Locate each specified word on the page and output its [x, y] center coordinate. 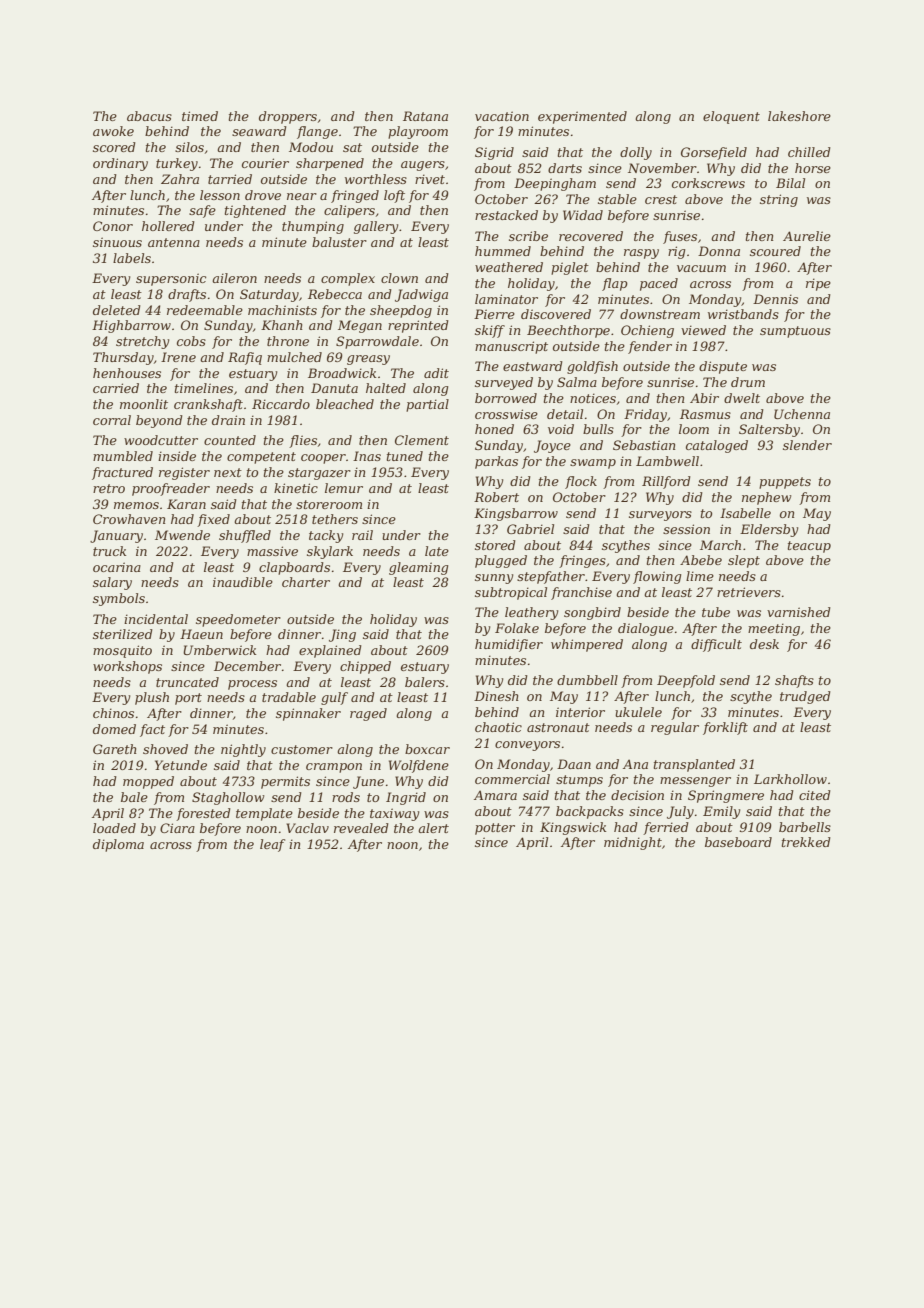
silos [189, 147]
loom [694, 429]
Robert [496, 497]
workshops [127, 667]
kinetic [296, 488]
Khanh [282, 325]
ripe [818, 284]
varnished [799, 612]
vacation [502, 116]
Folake [517, 628]
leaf [272, 845]
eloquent [731, 117]
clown [399, 278]
